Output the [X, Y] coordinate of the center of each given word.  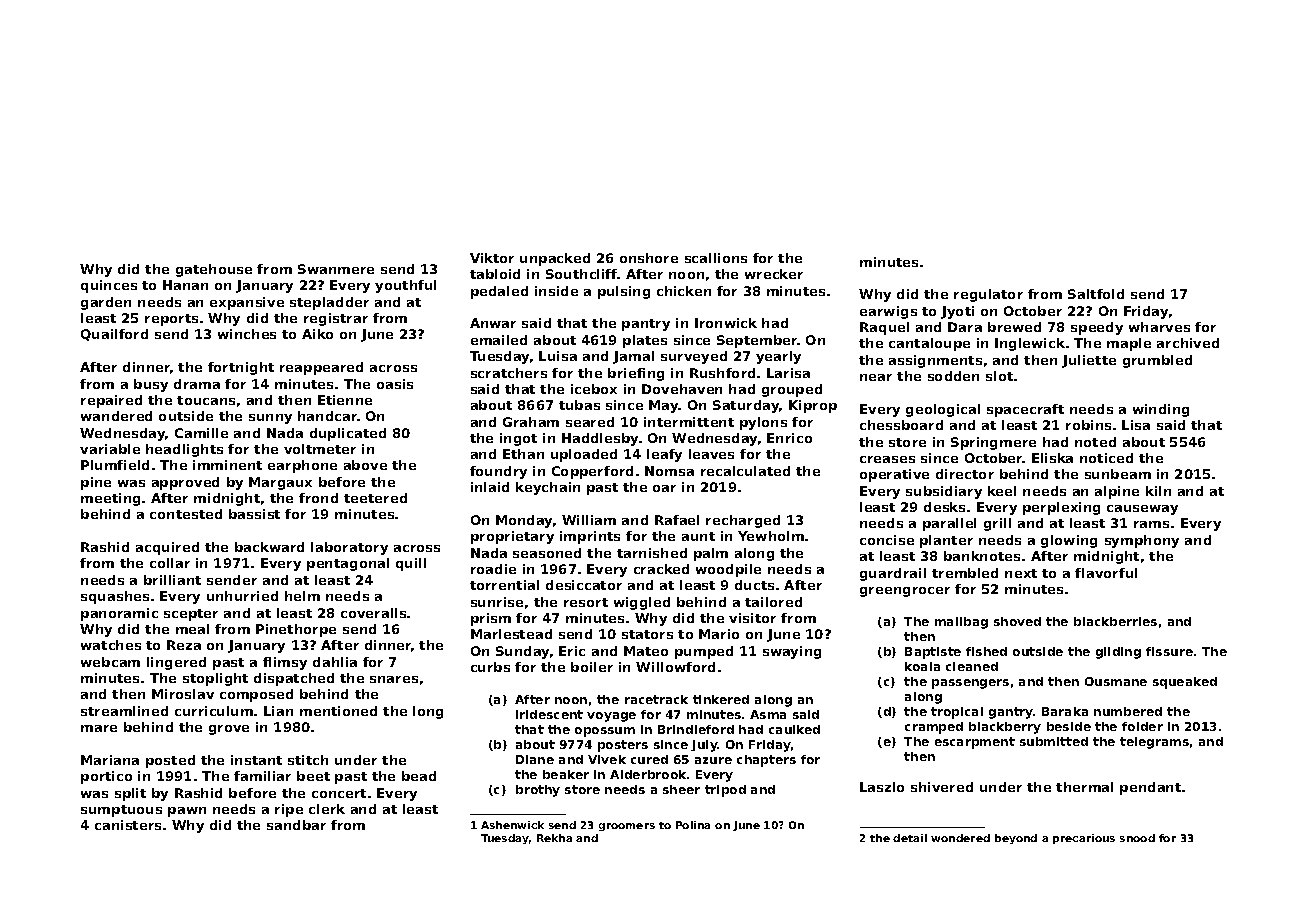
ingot [518, 439]
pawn [187, 812]
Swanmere [336, 269]
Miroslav [183, 694]
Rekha [554, 838]
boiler [592, 667]
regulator [988, 295]
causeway [1142, 510]
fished [986, 651]
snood [1137, 838]
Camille [201, 433]
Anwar [493, 323]
